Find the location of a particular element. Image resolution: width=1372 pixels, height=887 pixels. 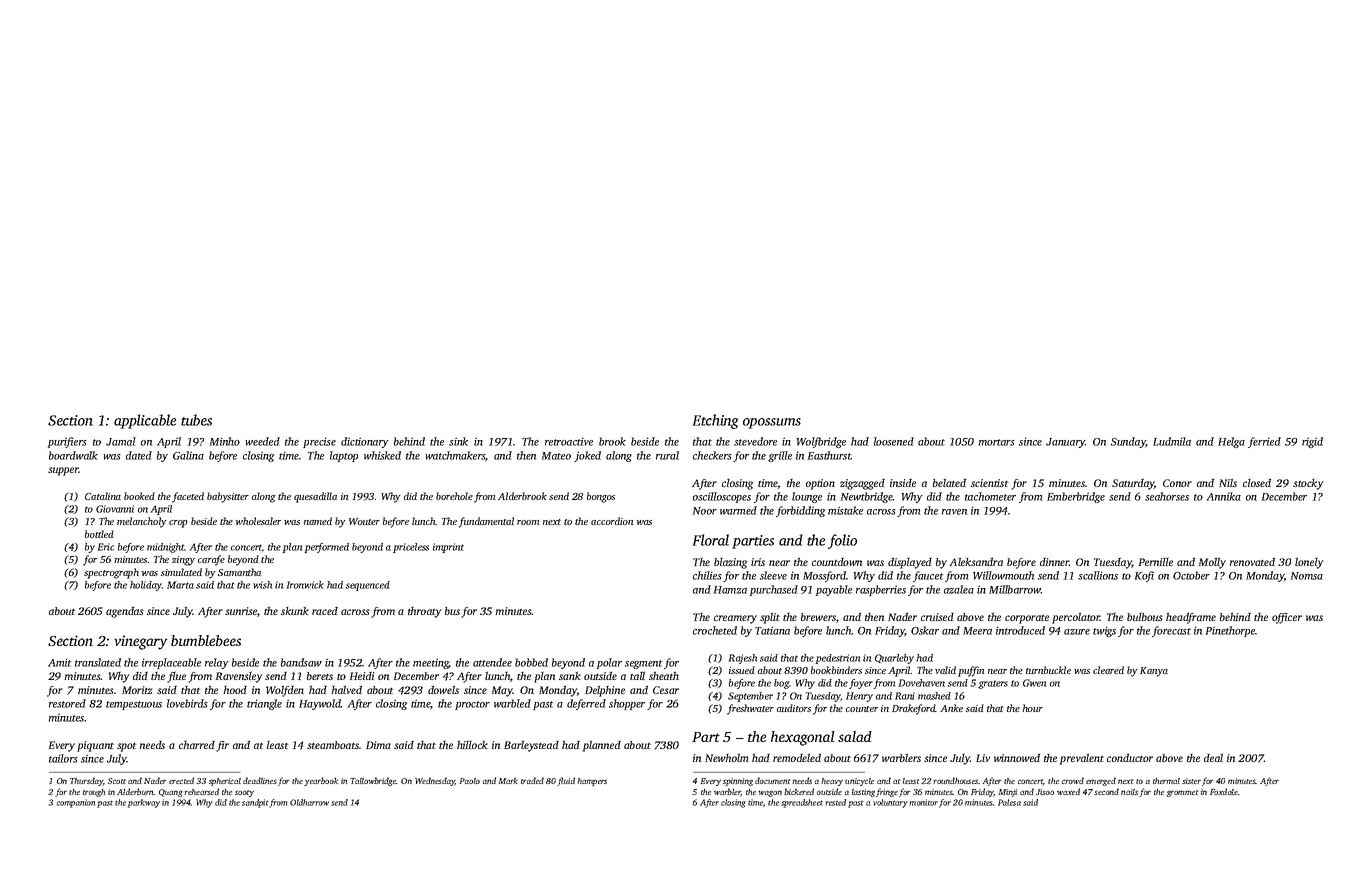

precise is located at coordinates (319, 442).
